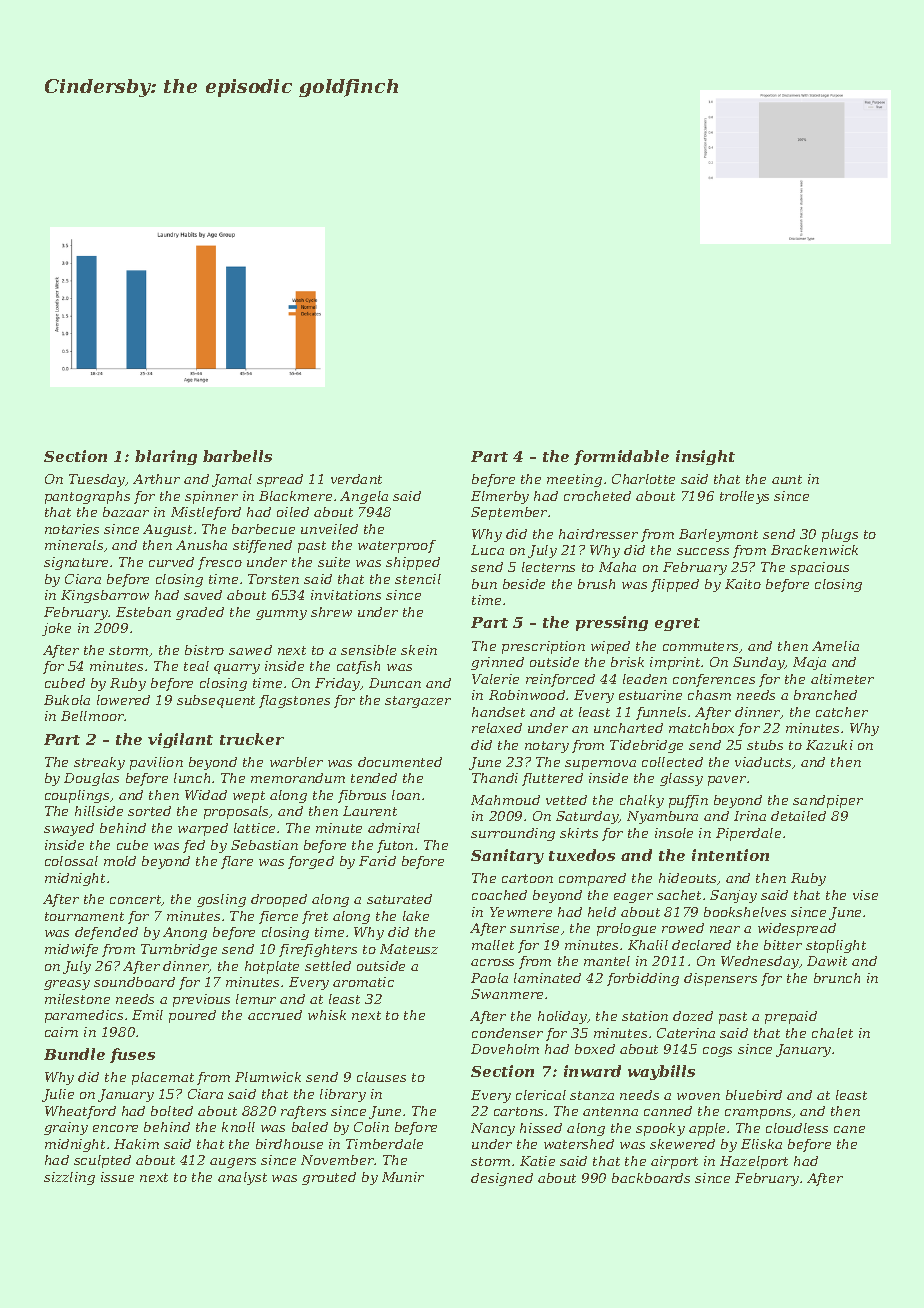  I want to click on Barleymont, so click(718, 535).
